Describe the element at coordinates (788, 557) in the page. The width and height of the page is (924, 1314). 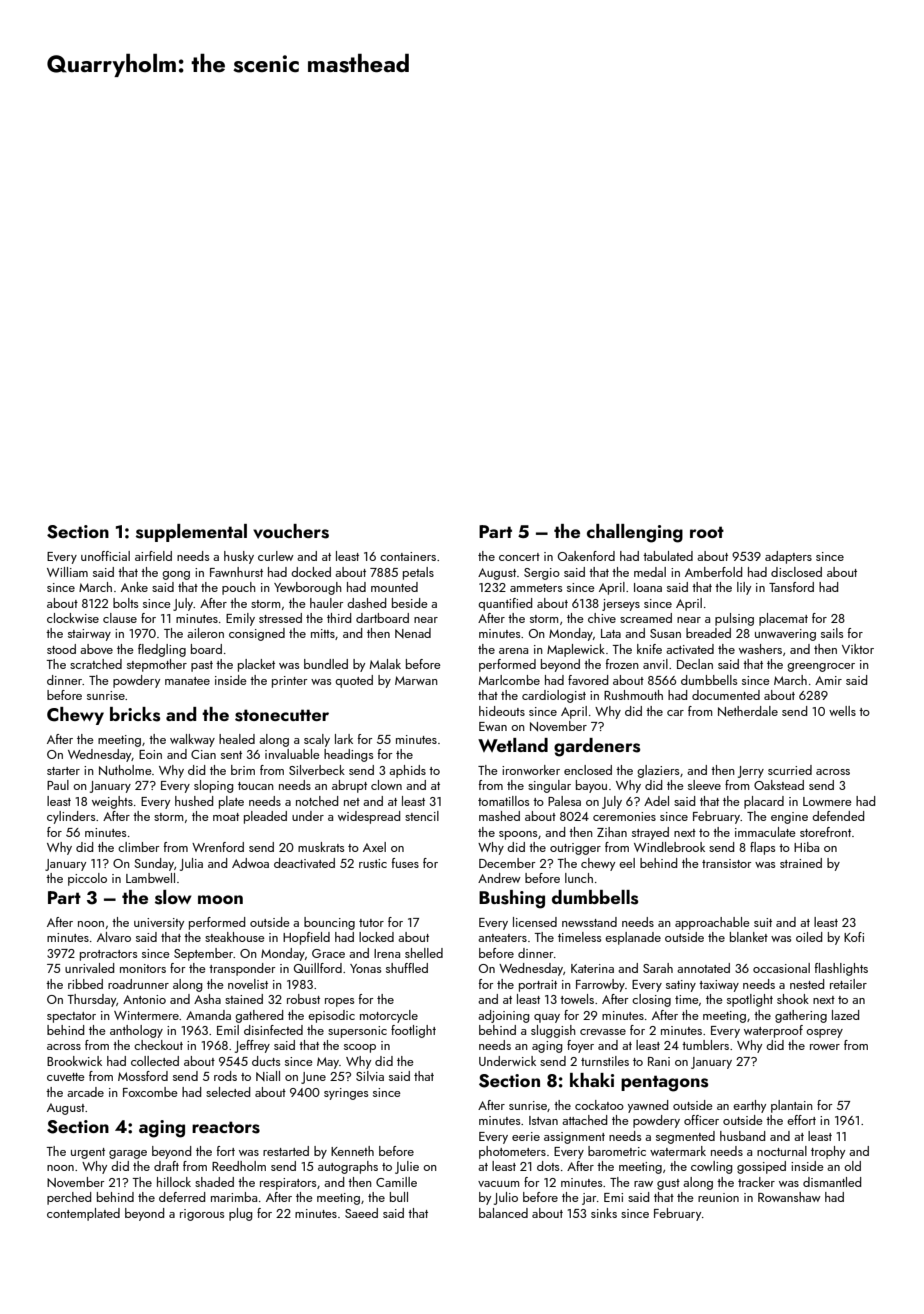
I see `adapters` at that location.
